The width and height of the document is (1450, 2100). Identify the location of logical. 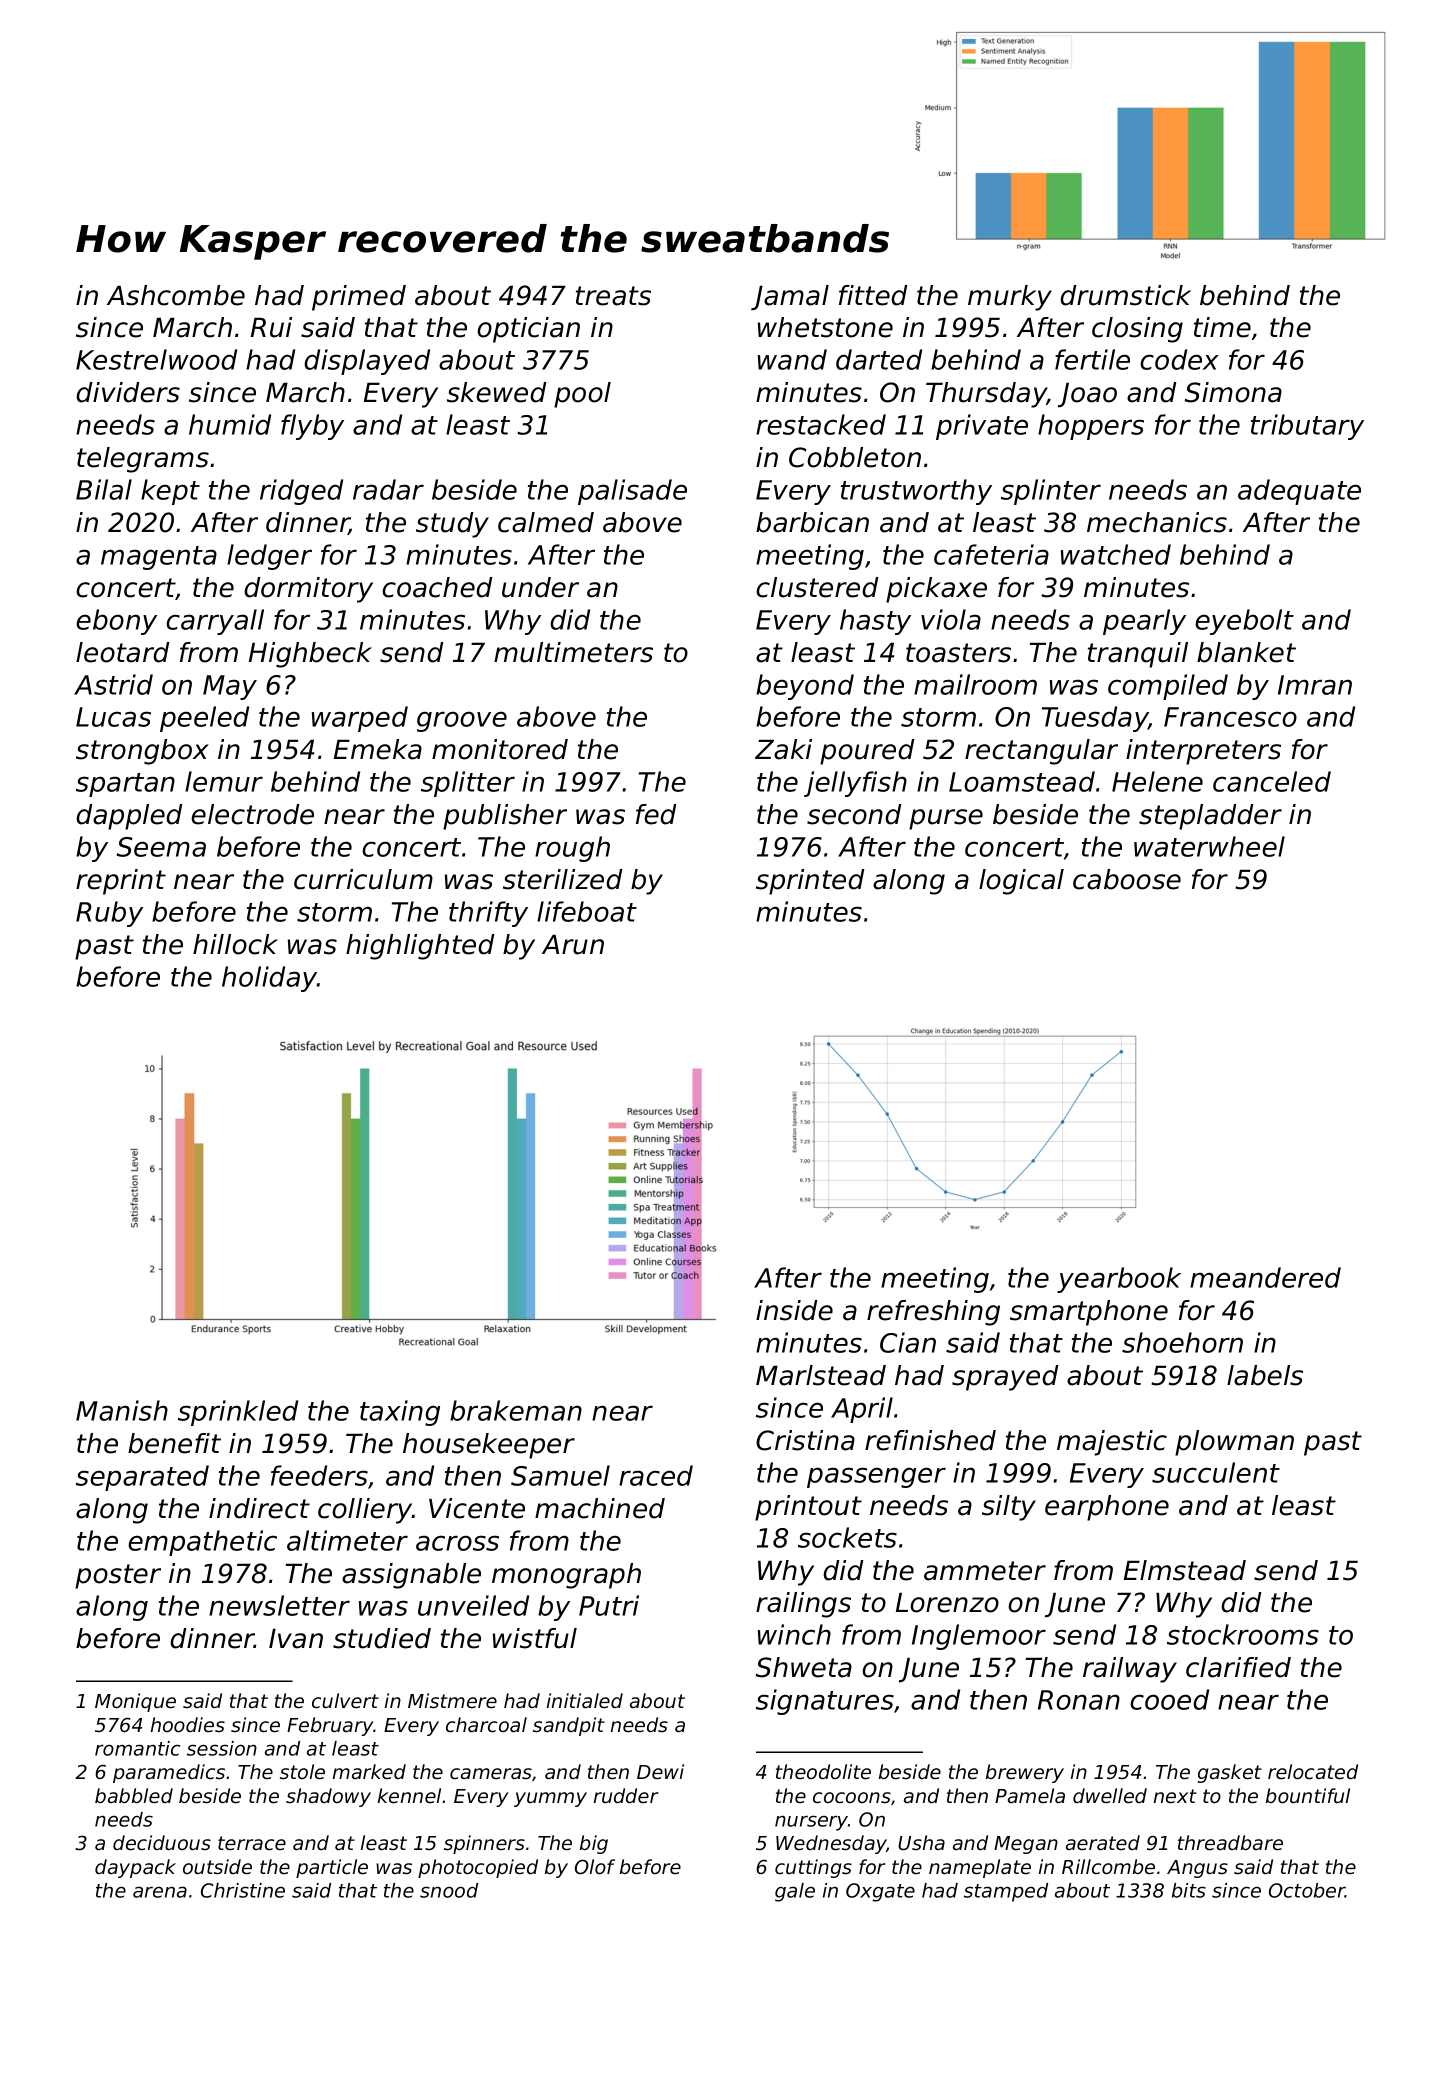
(1021, 882).
